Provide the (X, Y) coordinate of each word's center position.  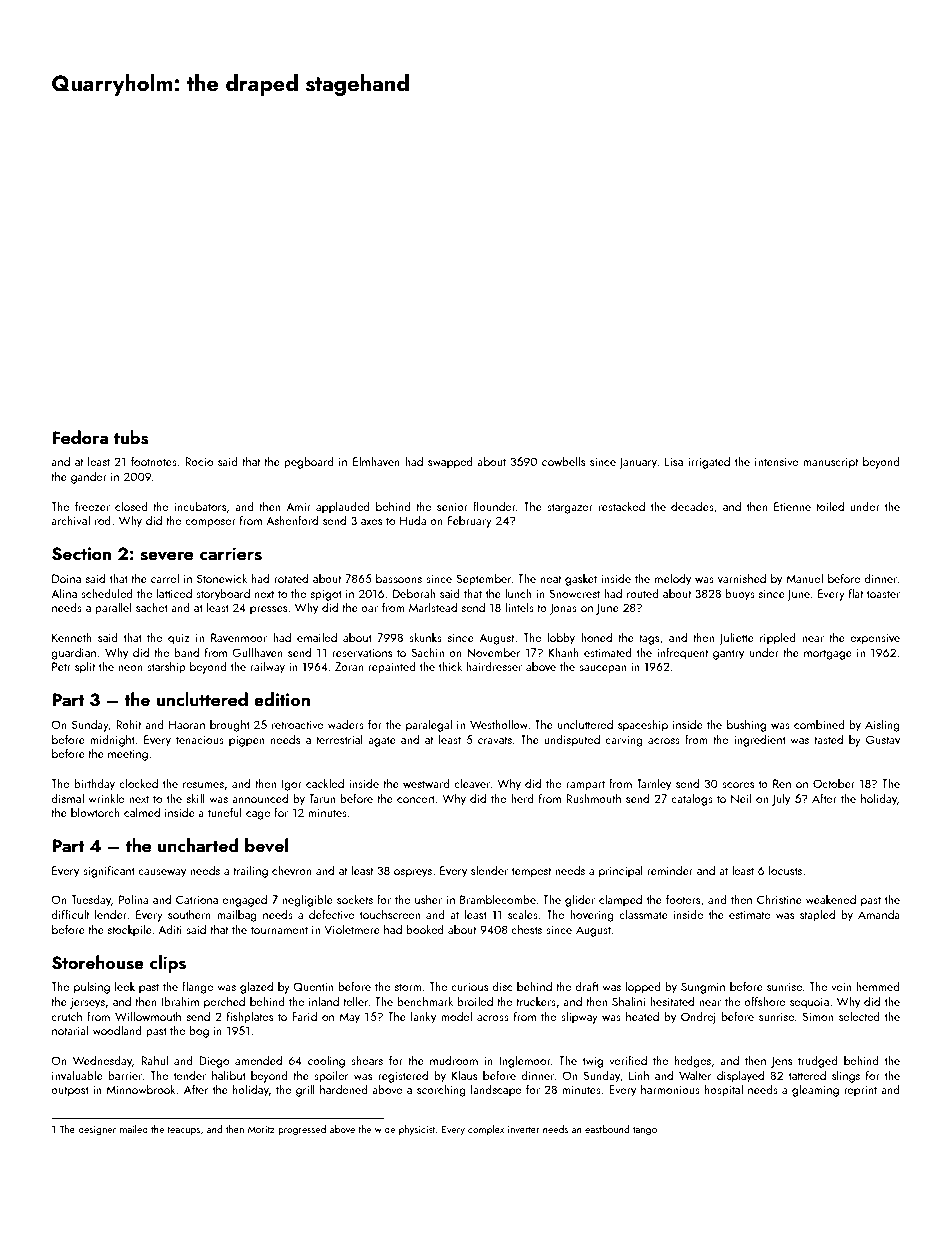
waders (346, 724)
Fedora (80, 437)
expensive (875, 639)
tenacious (200, 739)
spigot (326, 595)
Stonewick (222, 578)
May (350, 1018)
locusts (785, 870)
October (834, 783)
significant (109, 871)
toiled (830, 506)
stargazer (570, 508)
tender (190, 1075)
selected (859, 1016)
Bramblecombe (498, 899)
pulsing (92, 988)
